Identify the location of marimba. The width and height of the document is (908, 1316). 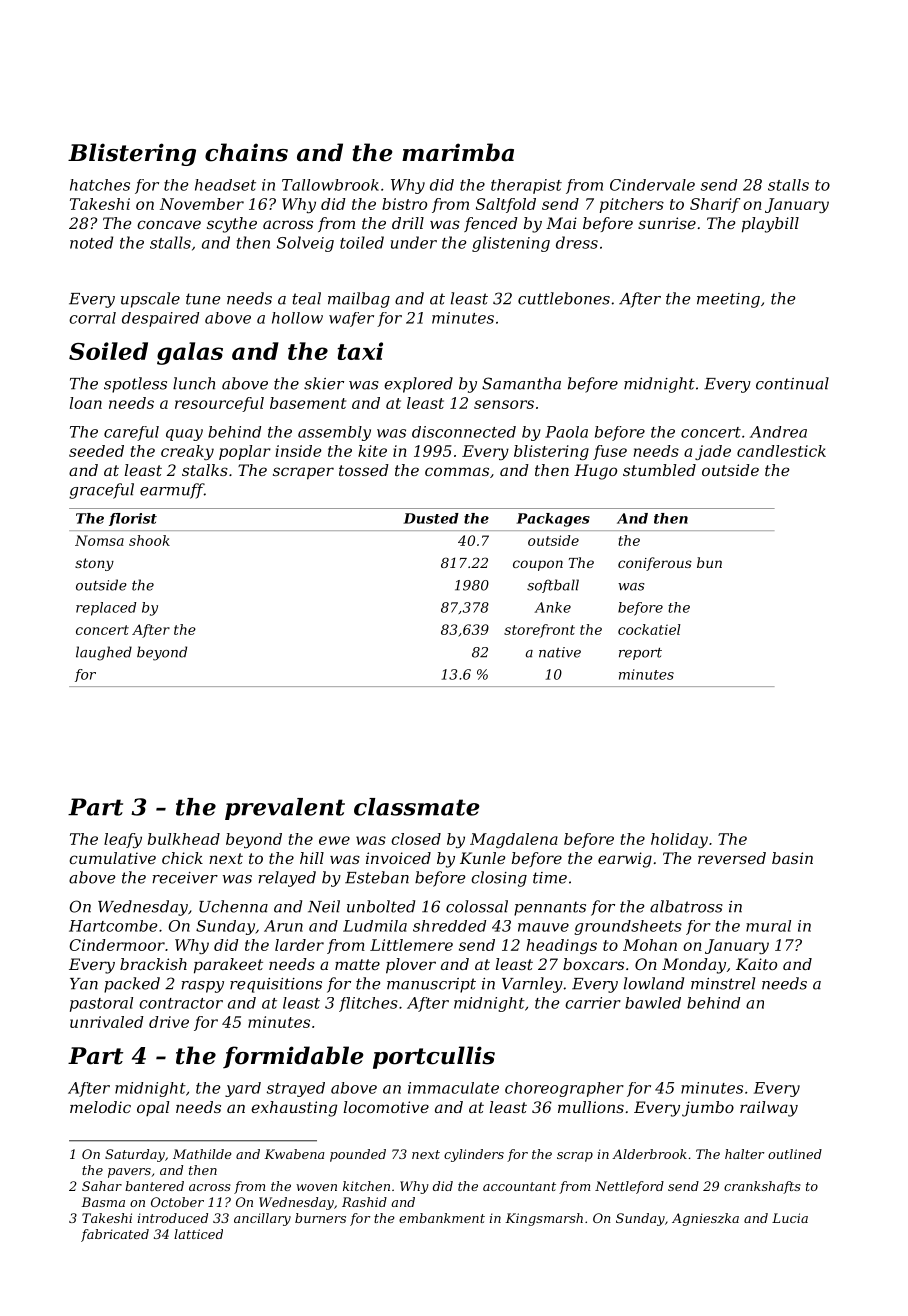
(458, 152).
